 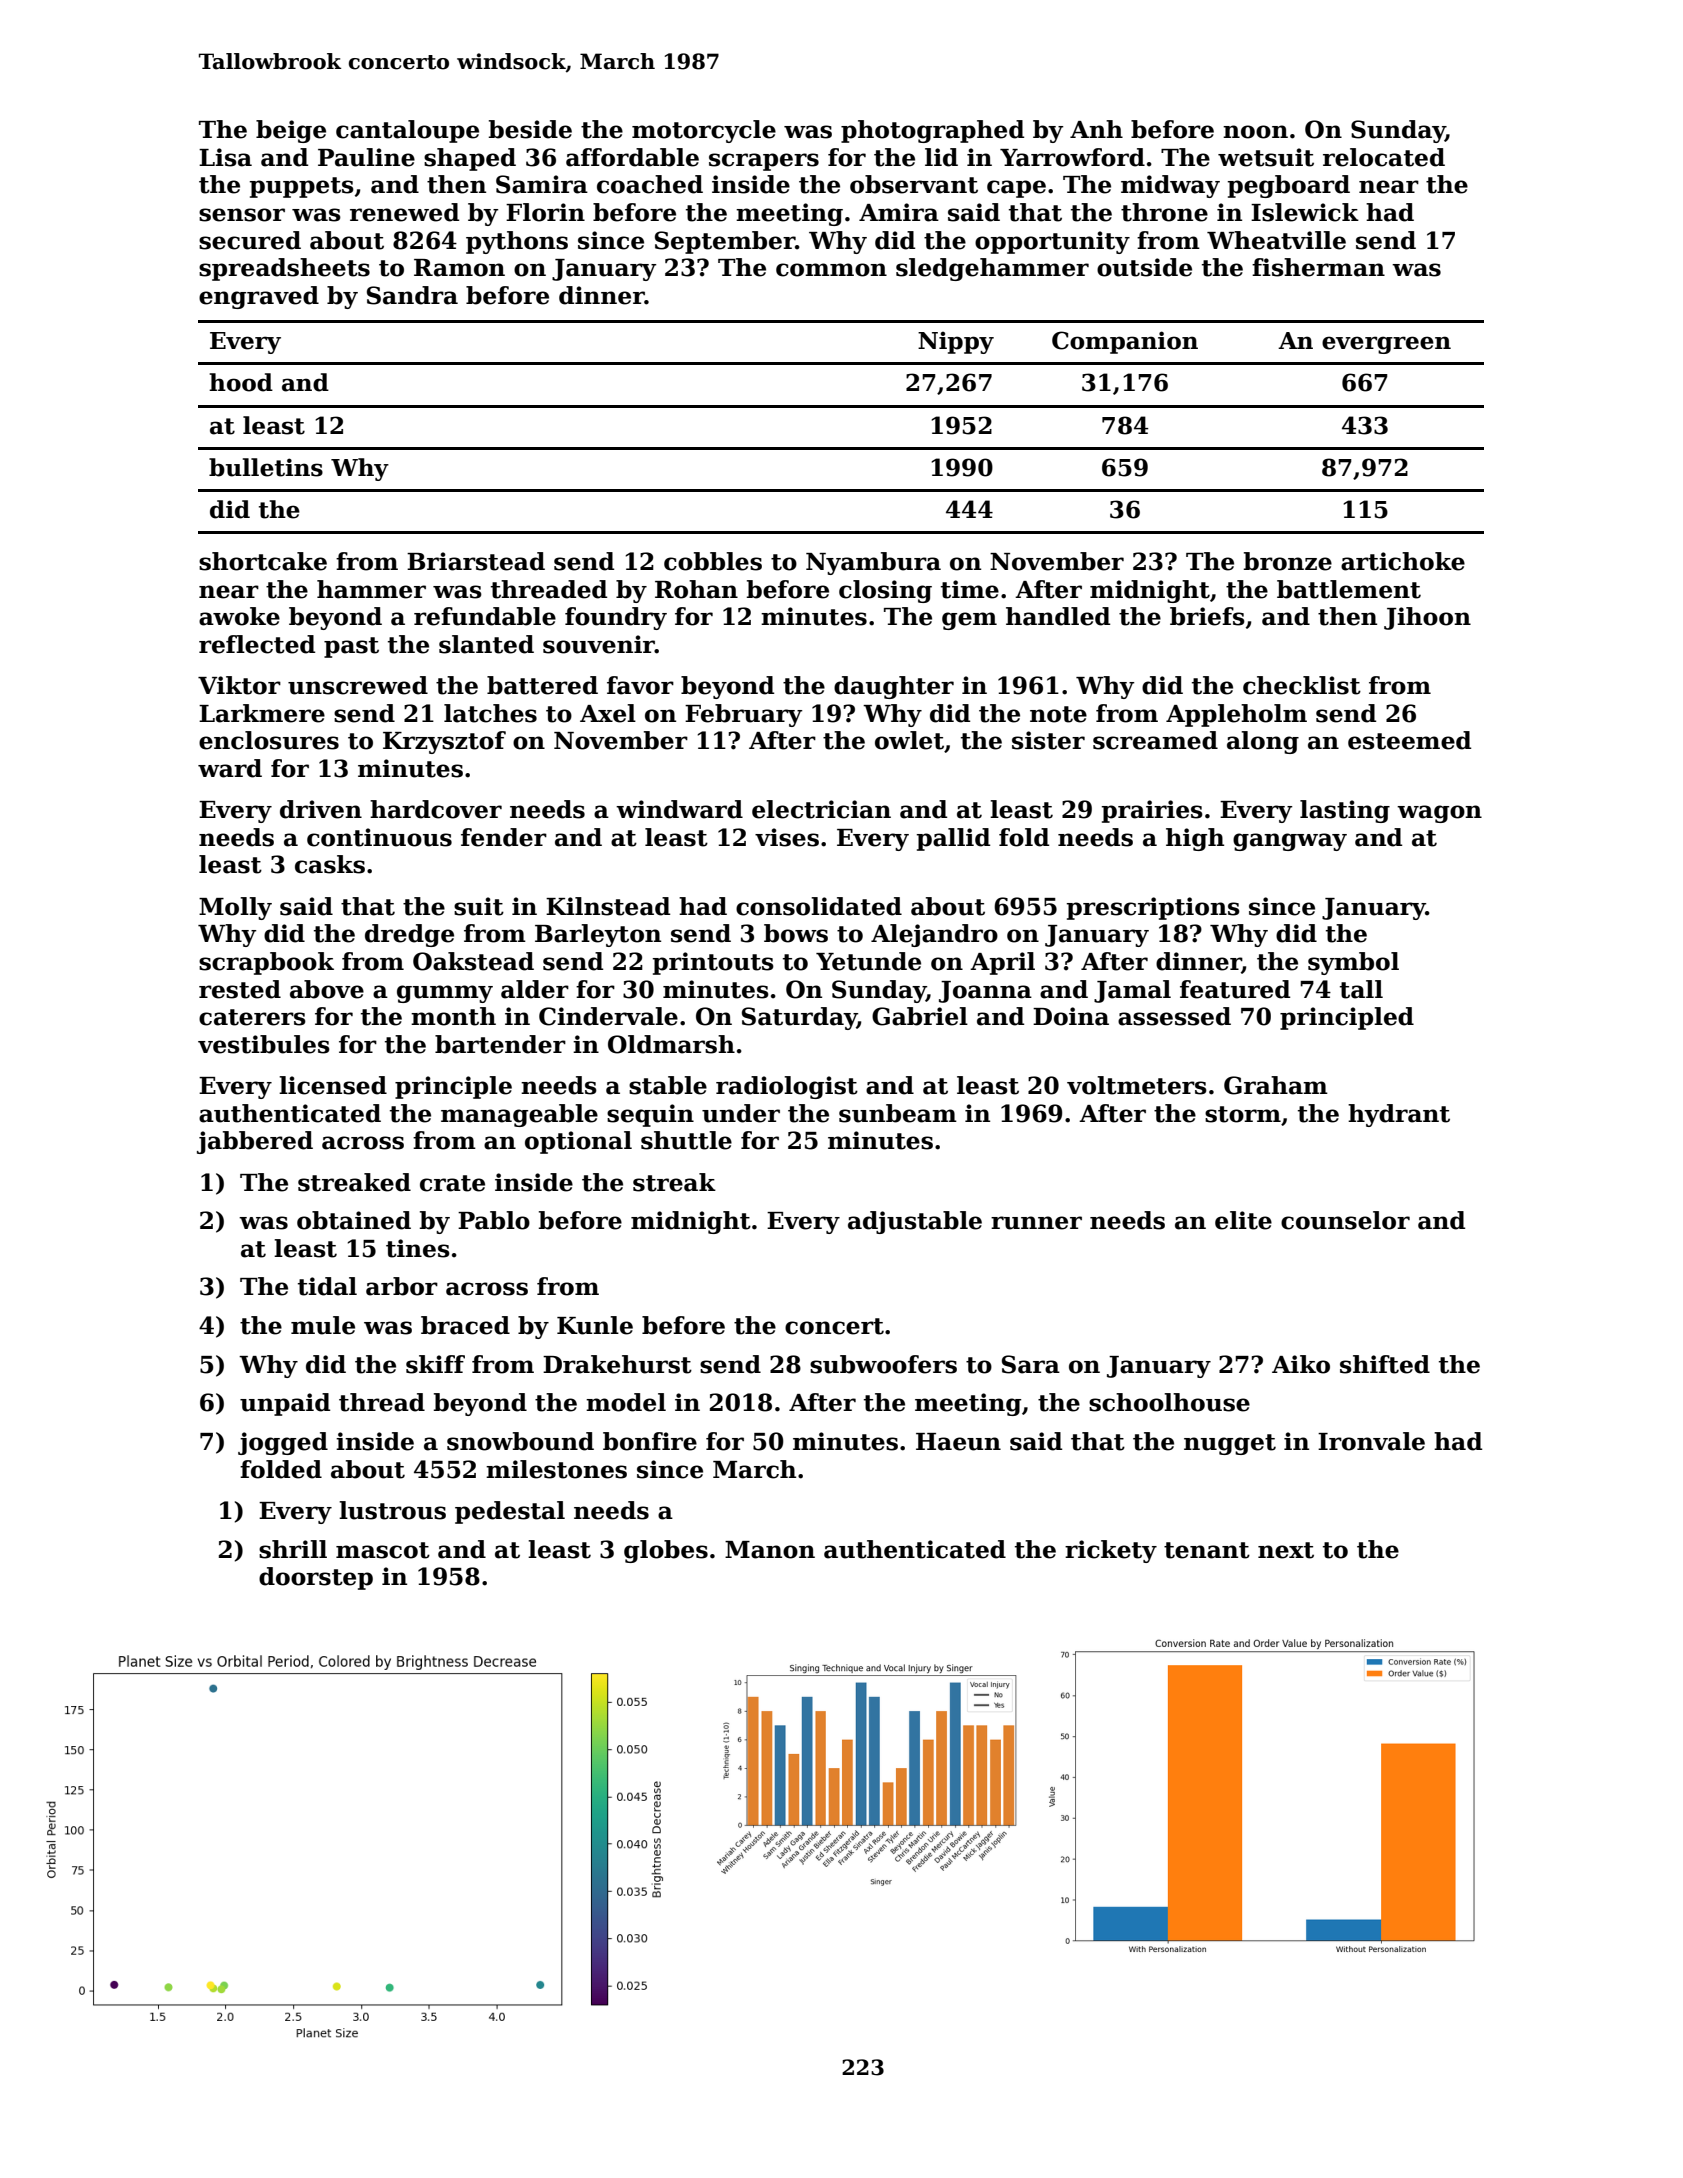 What do you see at coordinates (1137, 1085) in the screenshot?
I see `voltmeters` at bounding box center [1137, 1085].
